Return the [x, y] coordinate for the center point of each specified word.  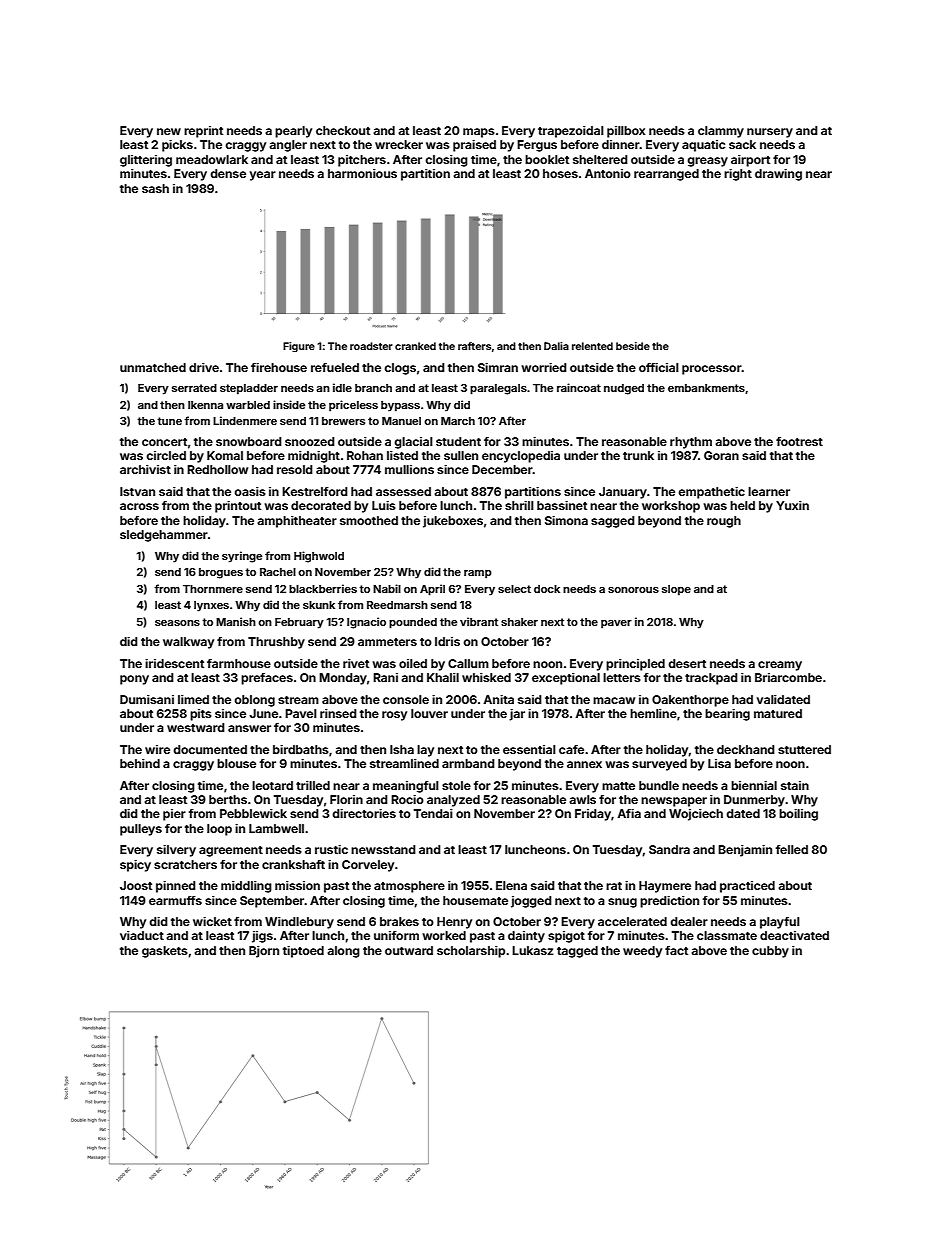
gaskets [165, 952]
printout [238, 507]
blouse [236, 763]
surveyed [659, 765]
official [659, 367]
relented [592, 346]
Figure [299, 347]
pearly [293, 132]
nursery [770, 133]
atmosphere [409, 887]
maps [479, 133]
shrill [519, 505]
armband [468, 763]
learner [769, 491]
